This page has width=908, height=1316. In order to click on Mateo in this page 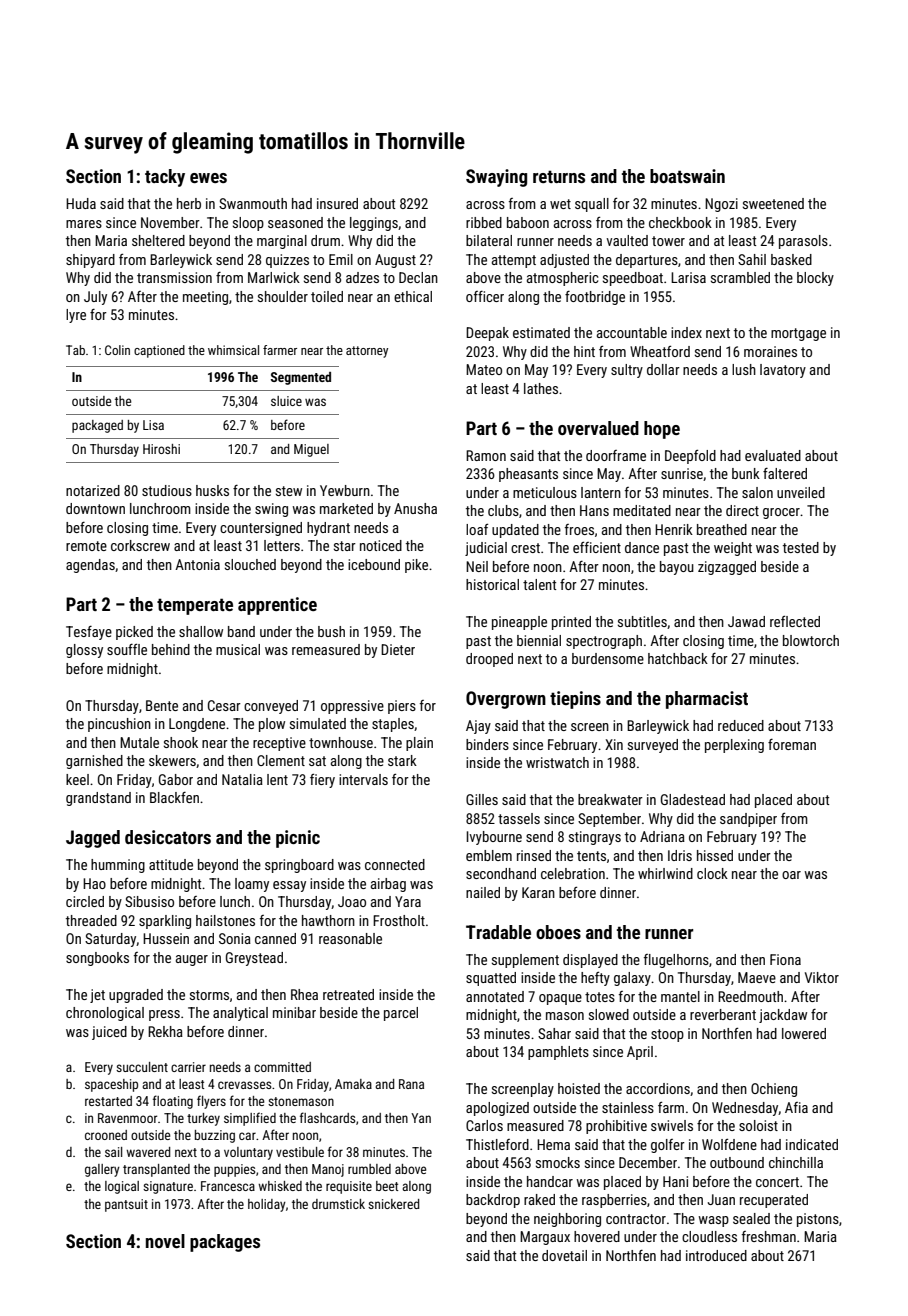, I will do `click(484, 369)`.
